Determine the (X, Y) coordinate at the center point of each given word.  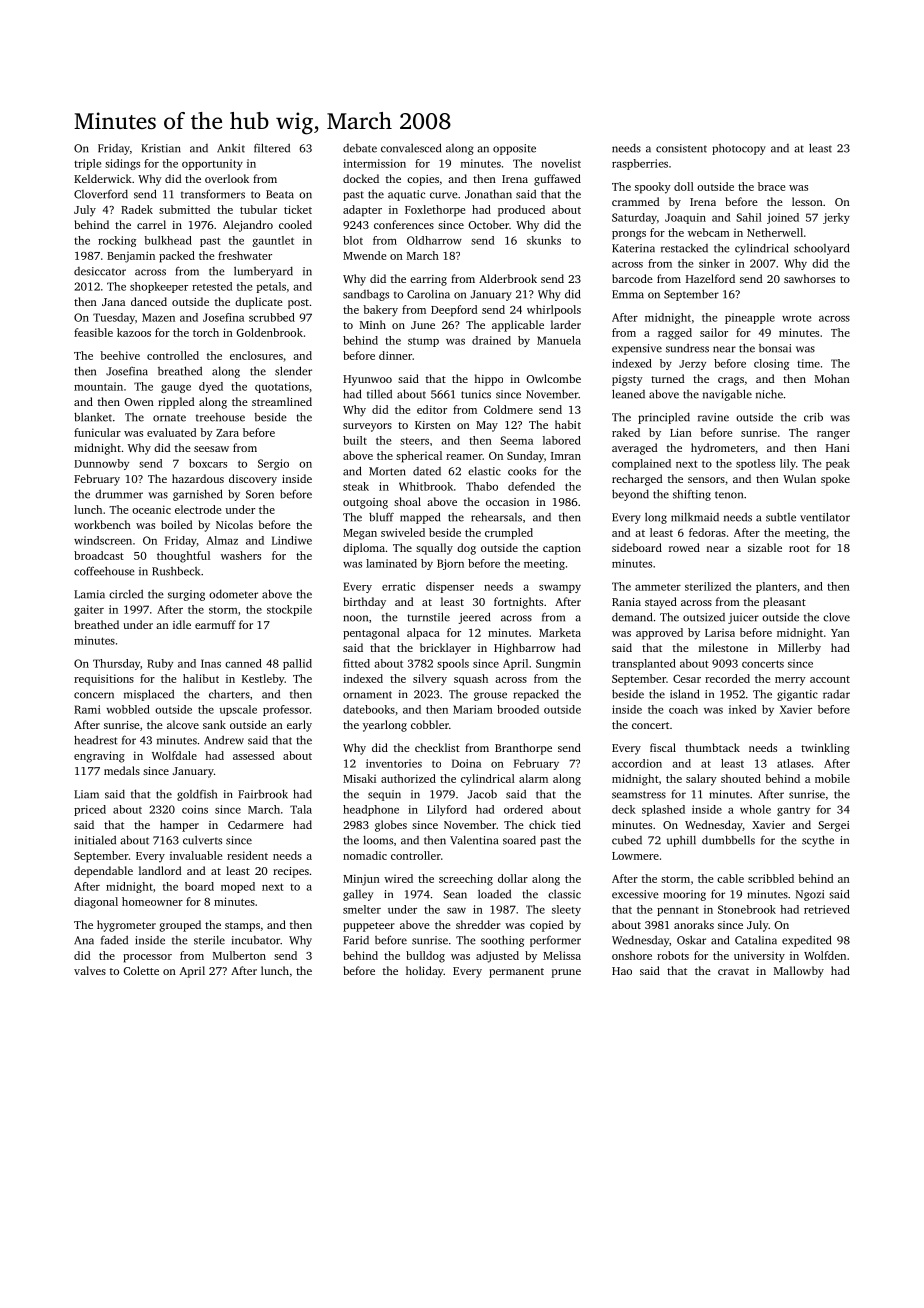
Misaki (359, 778)
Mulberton (239, 955)
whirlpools (554, 311)
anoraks (694, 924)
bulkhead (168, 240)
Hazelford (710, 278)
